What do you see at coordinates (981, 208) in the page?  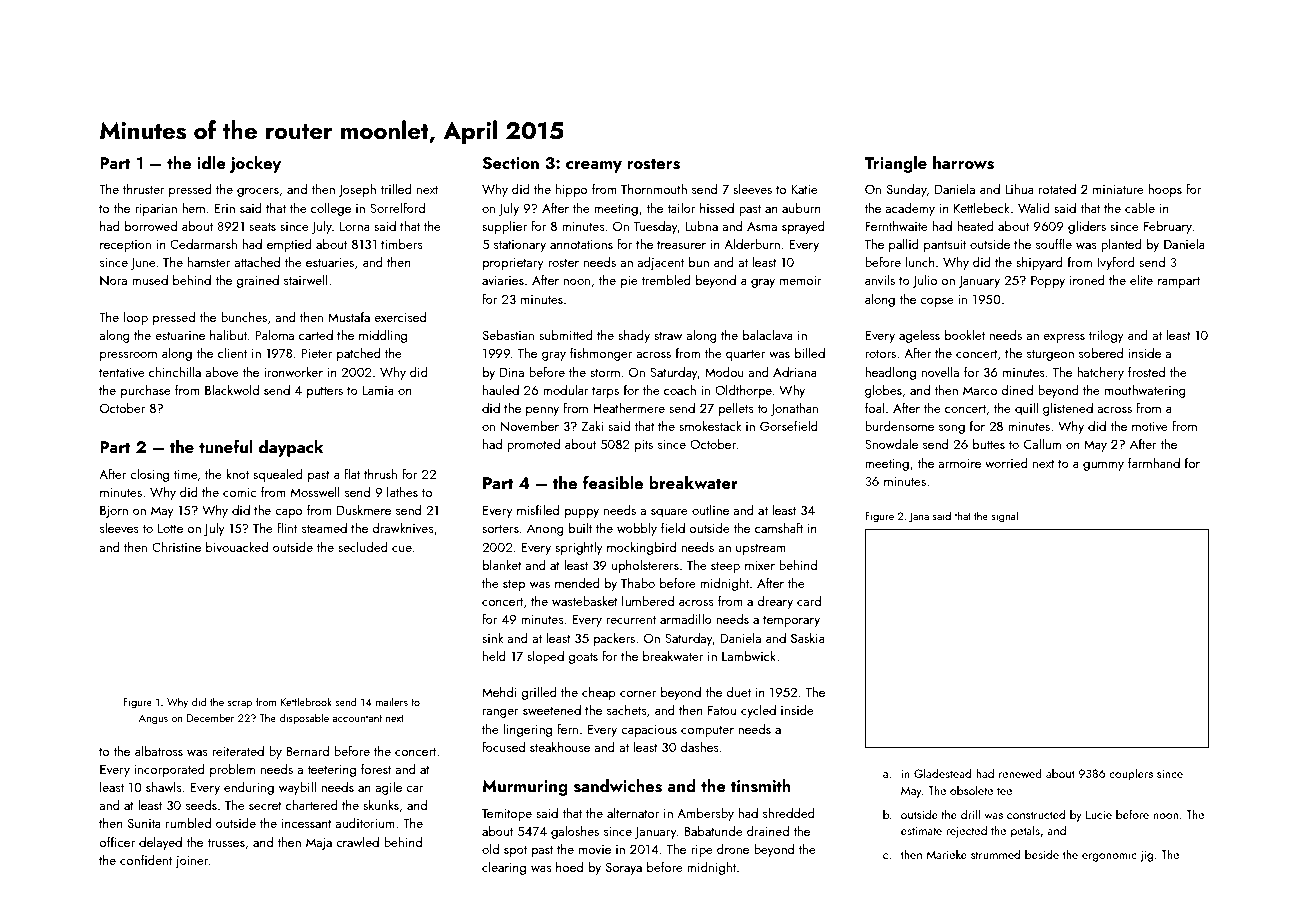 I see `Kettlebeck` at bounding box center [981, 208].
